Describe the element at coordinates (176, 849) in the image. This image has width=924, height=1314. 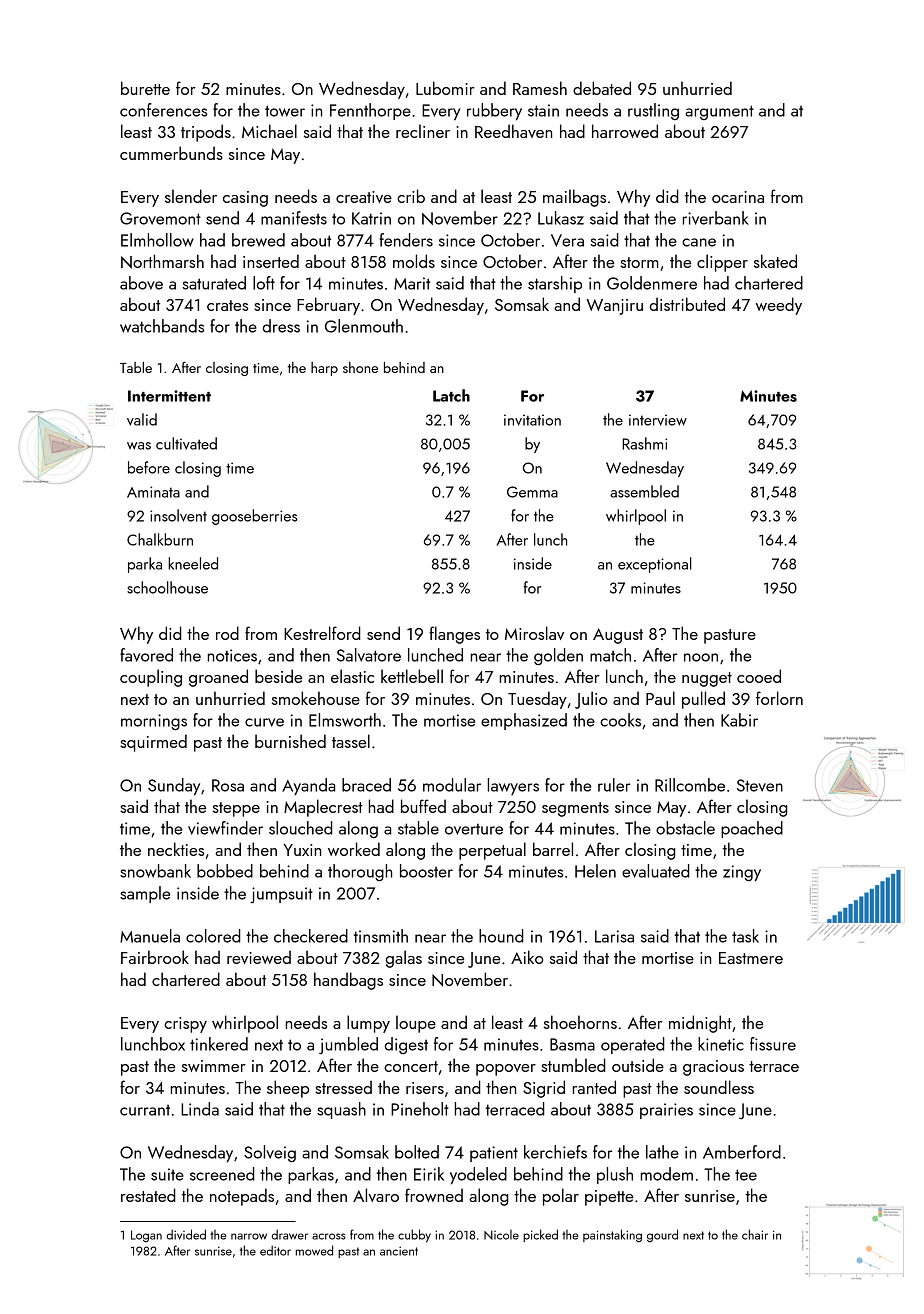
I see `neckties` at that location.
